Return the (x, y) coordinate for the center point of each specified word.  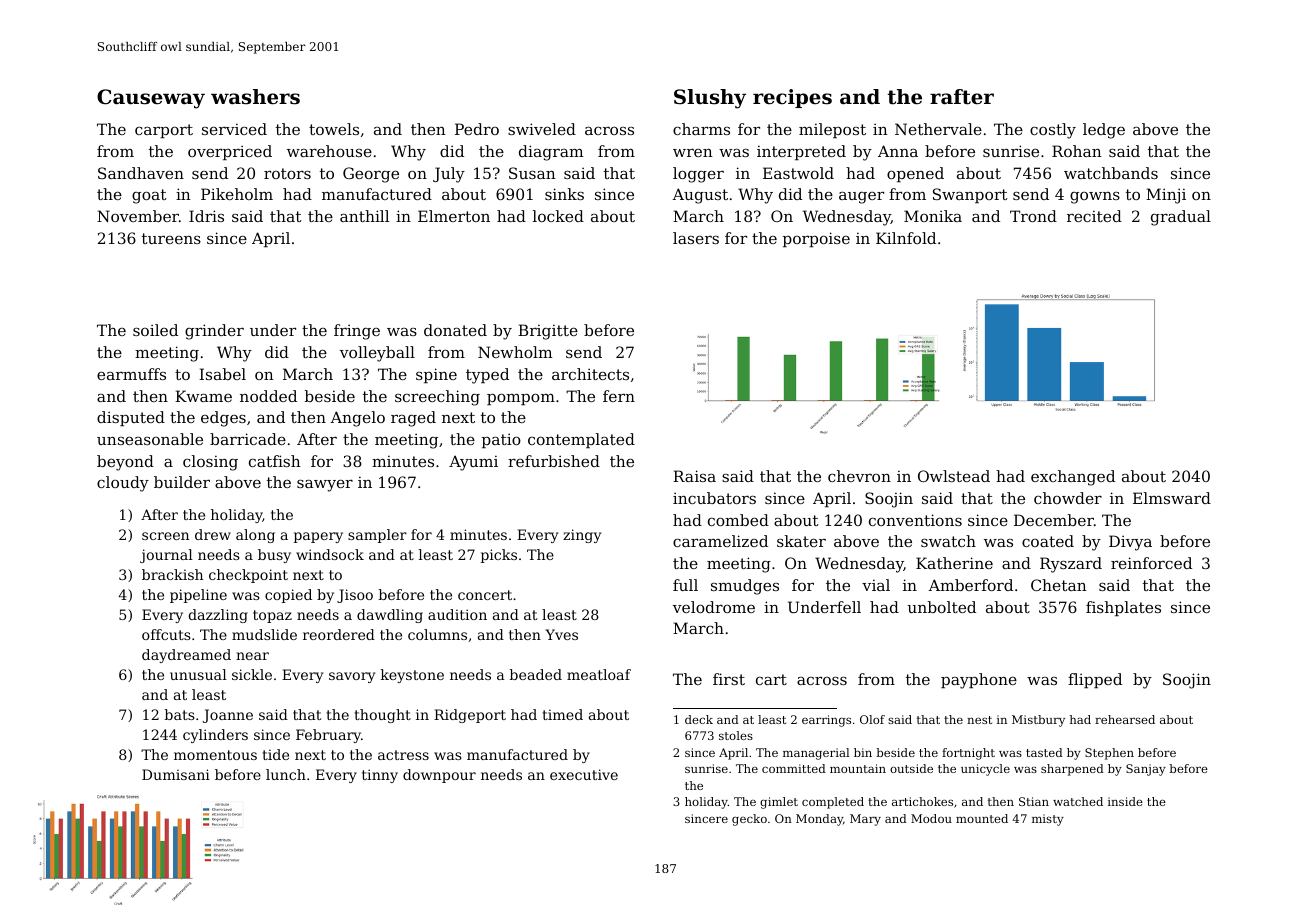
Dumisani (176, 774)
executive (584, 774)
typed (487, 376)
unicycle (985, 770)
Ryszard (1071, 565)
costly (1053, 131)
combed (738, 520)
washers (255, 97)
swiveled (542, 129)
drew (213, 534)
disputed (131, 418)
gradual (1181, 218)
